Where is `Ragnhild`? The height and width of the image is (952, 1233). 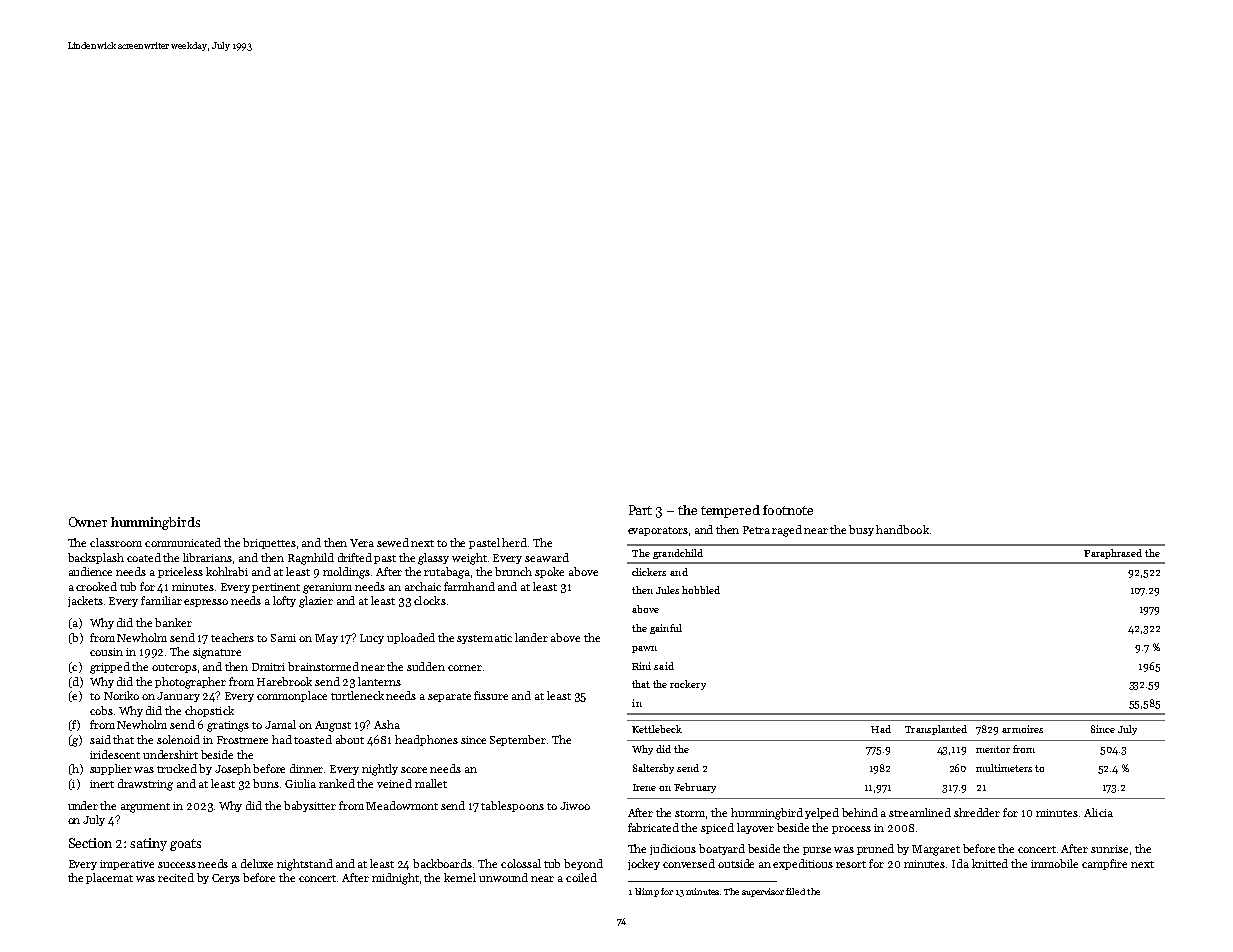 Ragnhild is located at coordinates (311, 559).
